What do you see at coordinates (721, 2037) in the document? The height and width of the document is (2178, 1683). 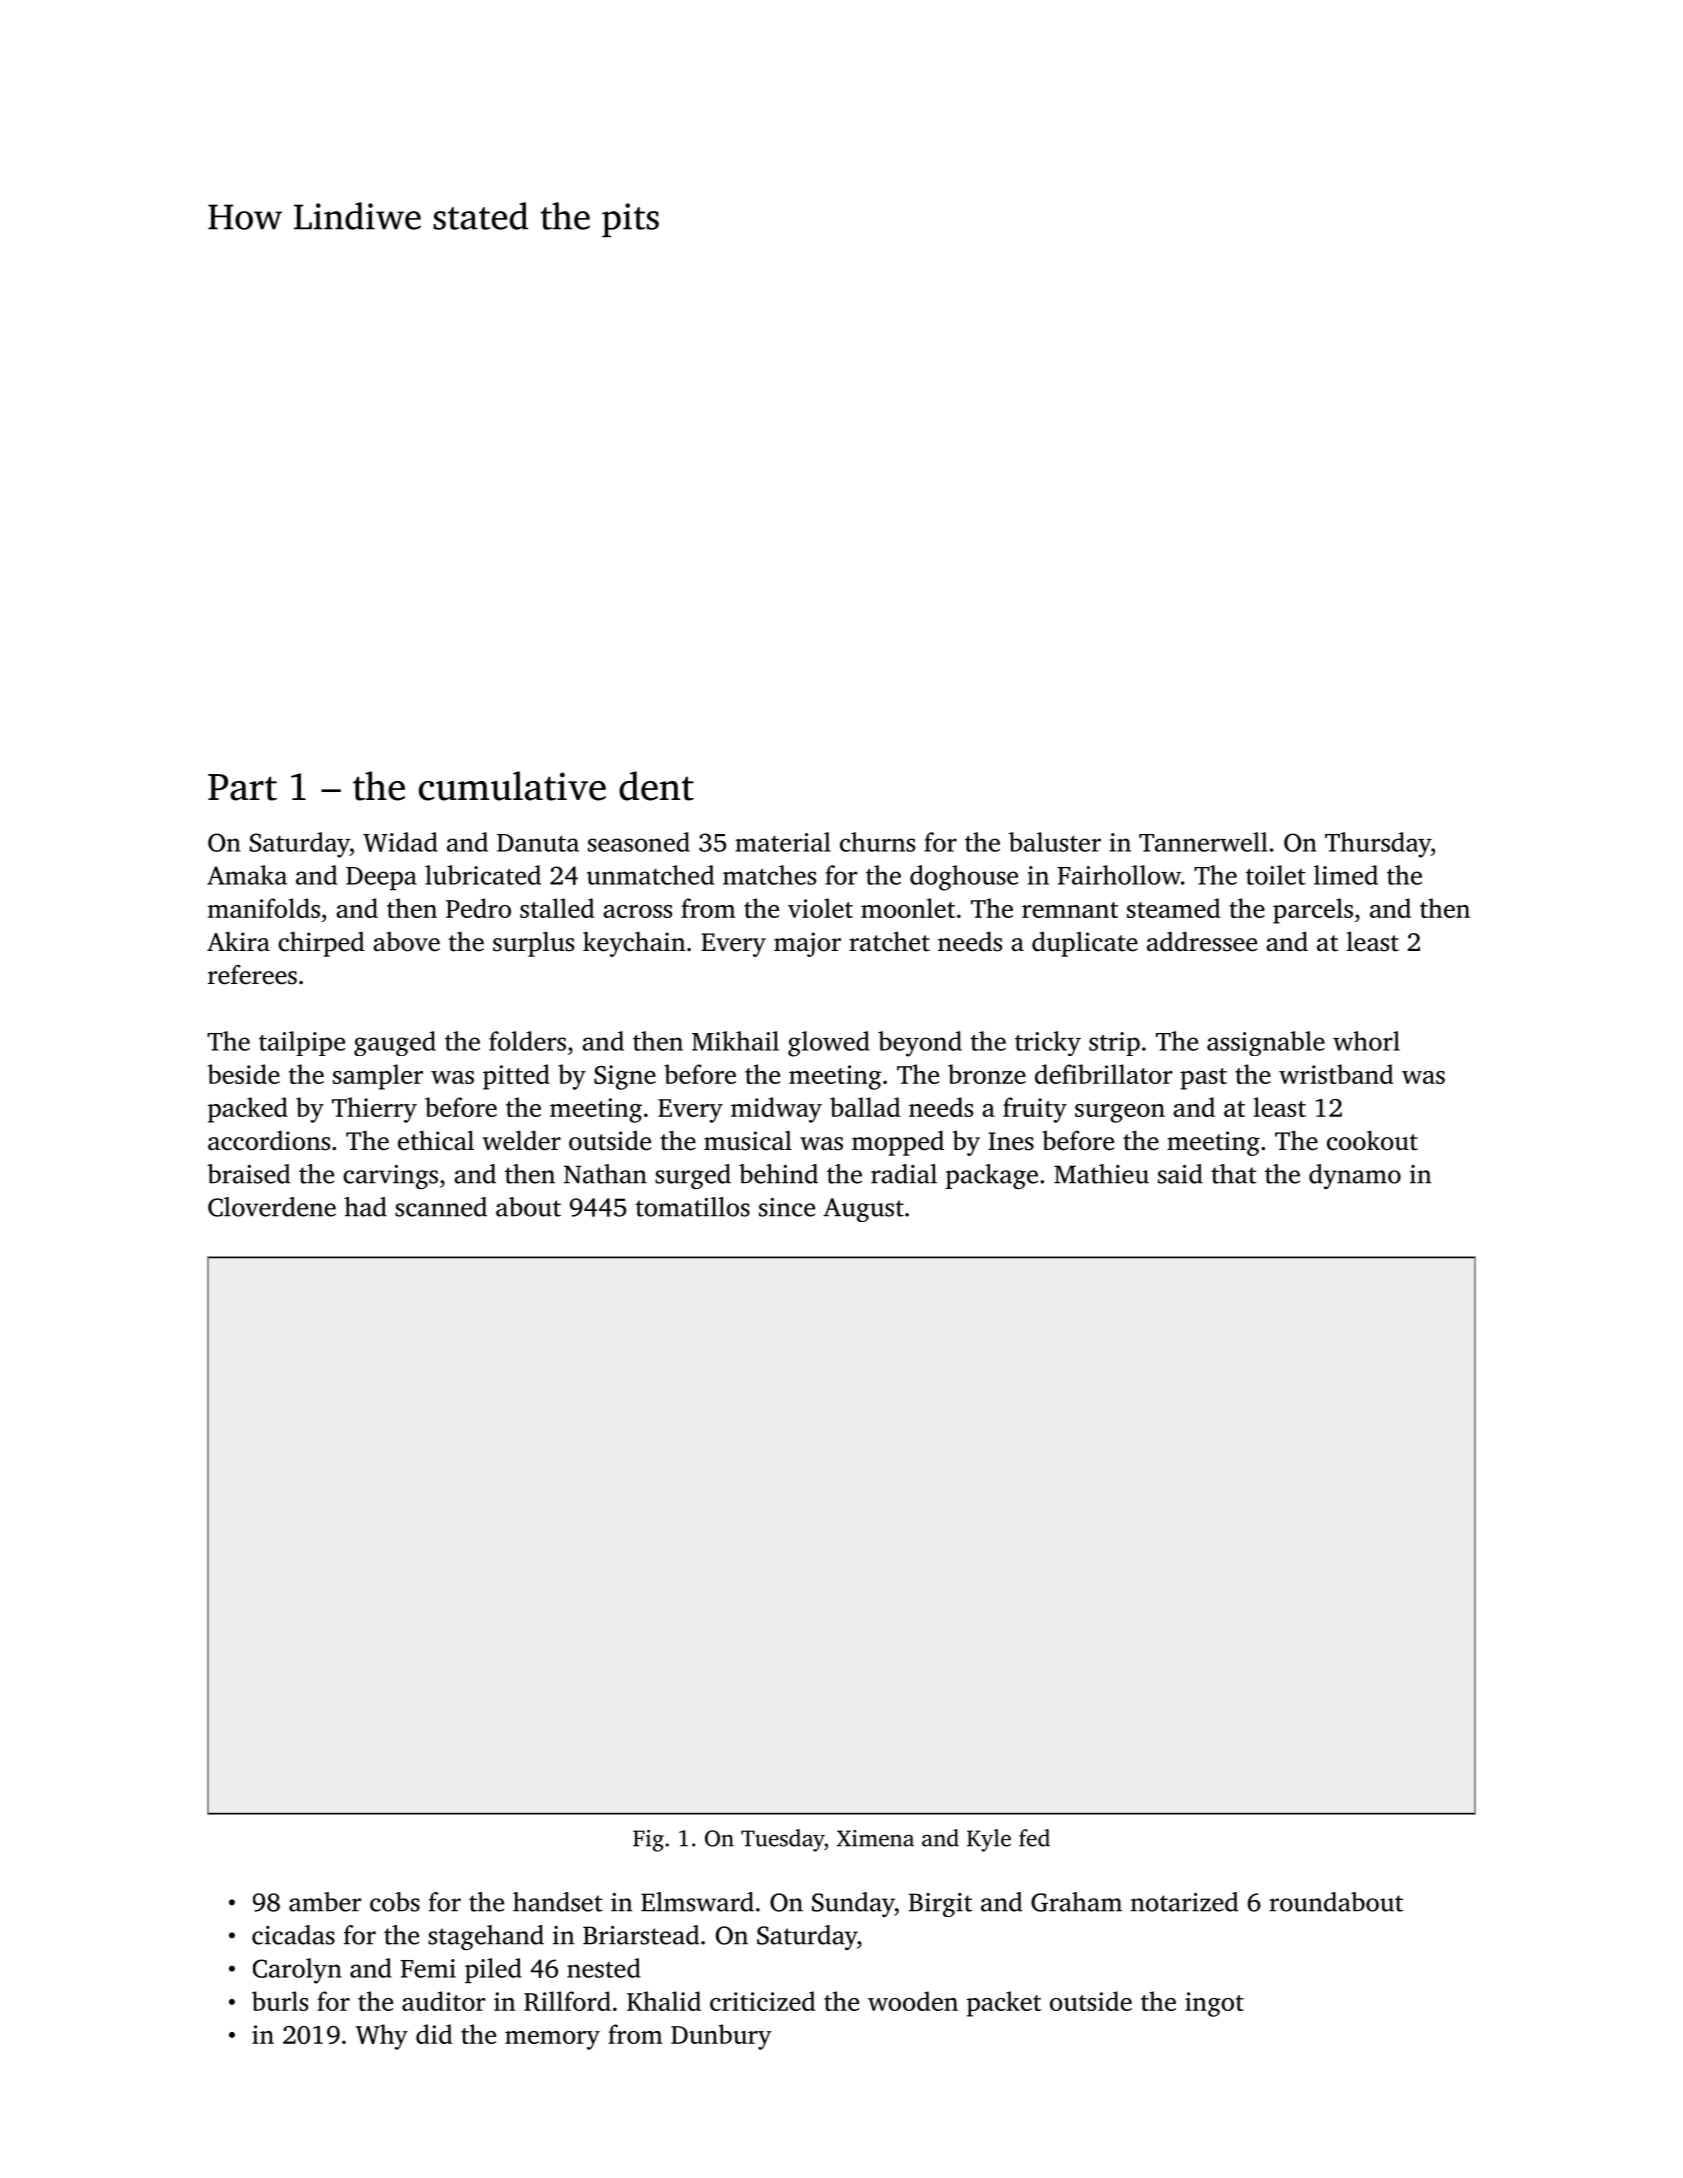 I see `Dunbury` at bounding box center [721, 2037].
